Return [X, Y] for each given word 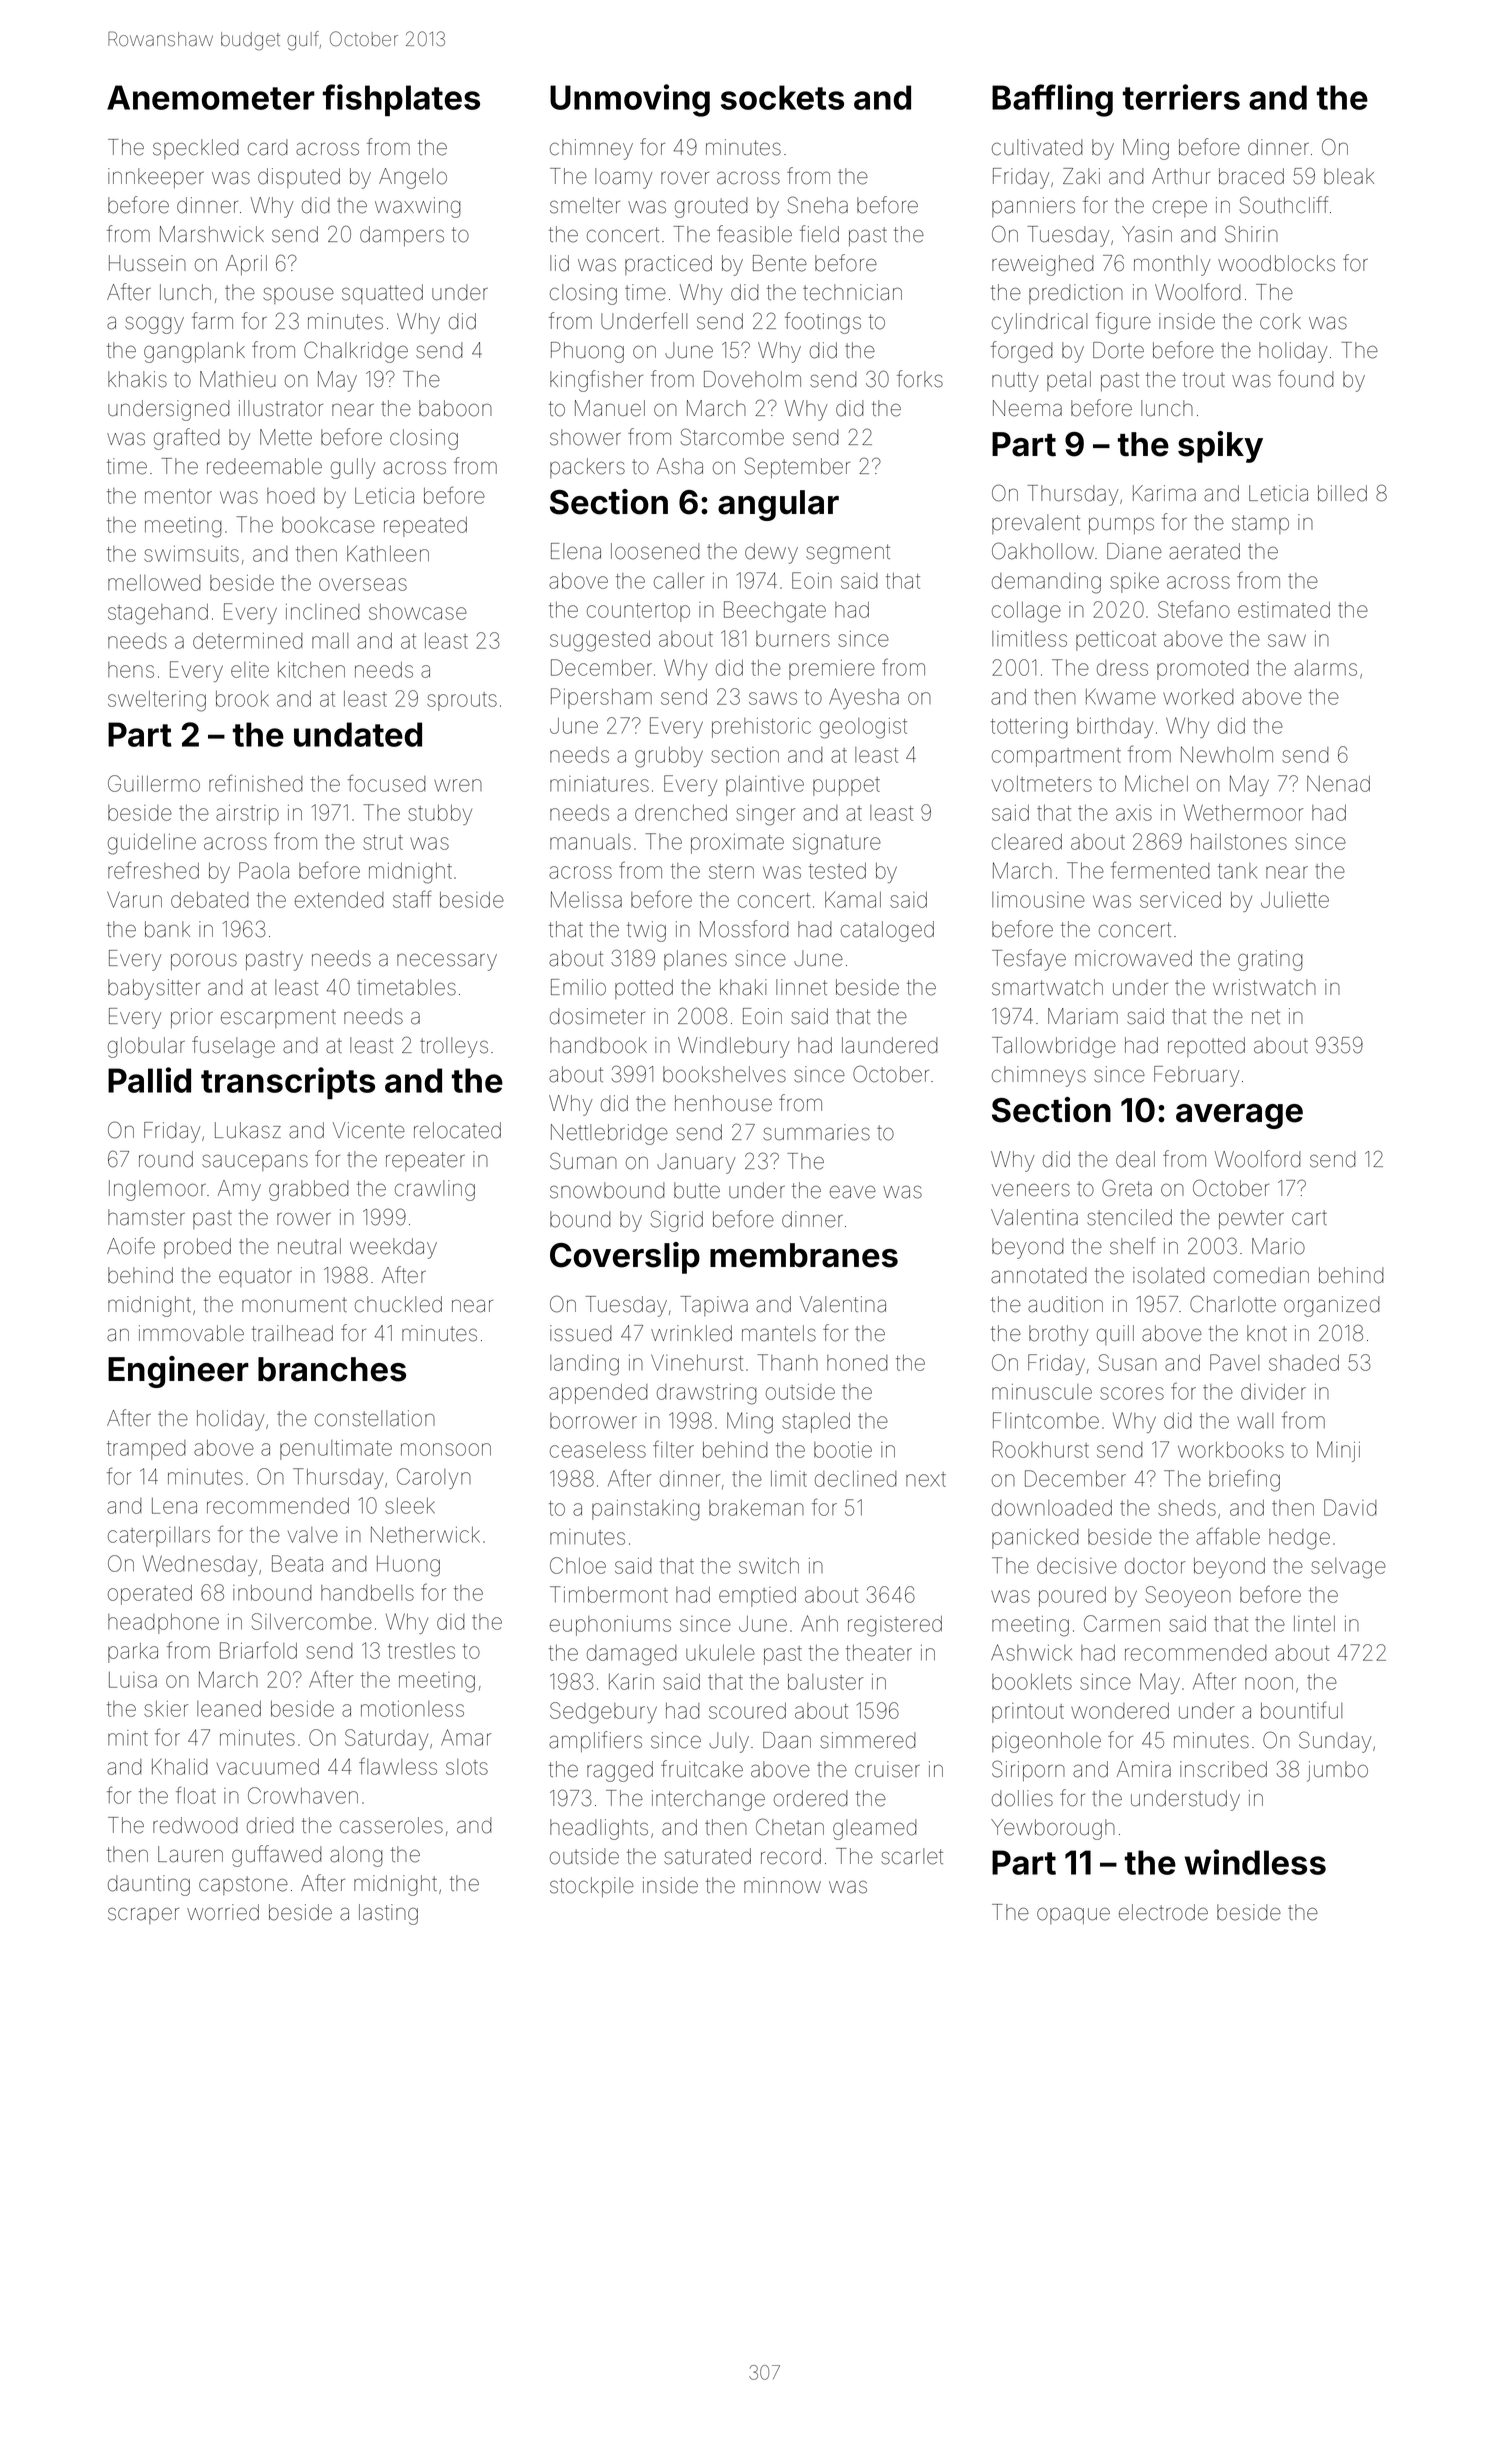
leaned [229, 1709]
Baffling [1052, 100]
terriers [1181, 97]
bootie [843, 1450]
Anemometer [211, 97]
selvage [1348, 1568]
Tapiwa [714, 1306]
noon [1269, 1683]
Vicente [369, 1130]
